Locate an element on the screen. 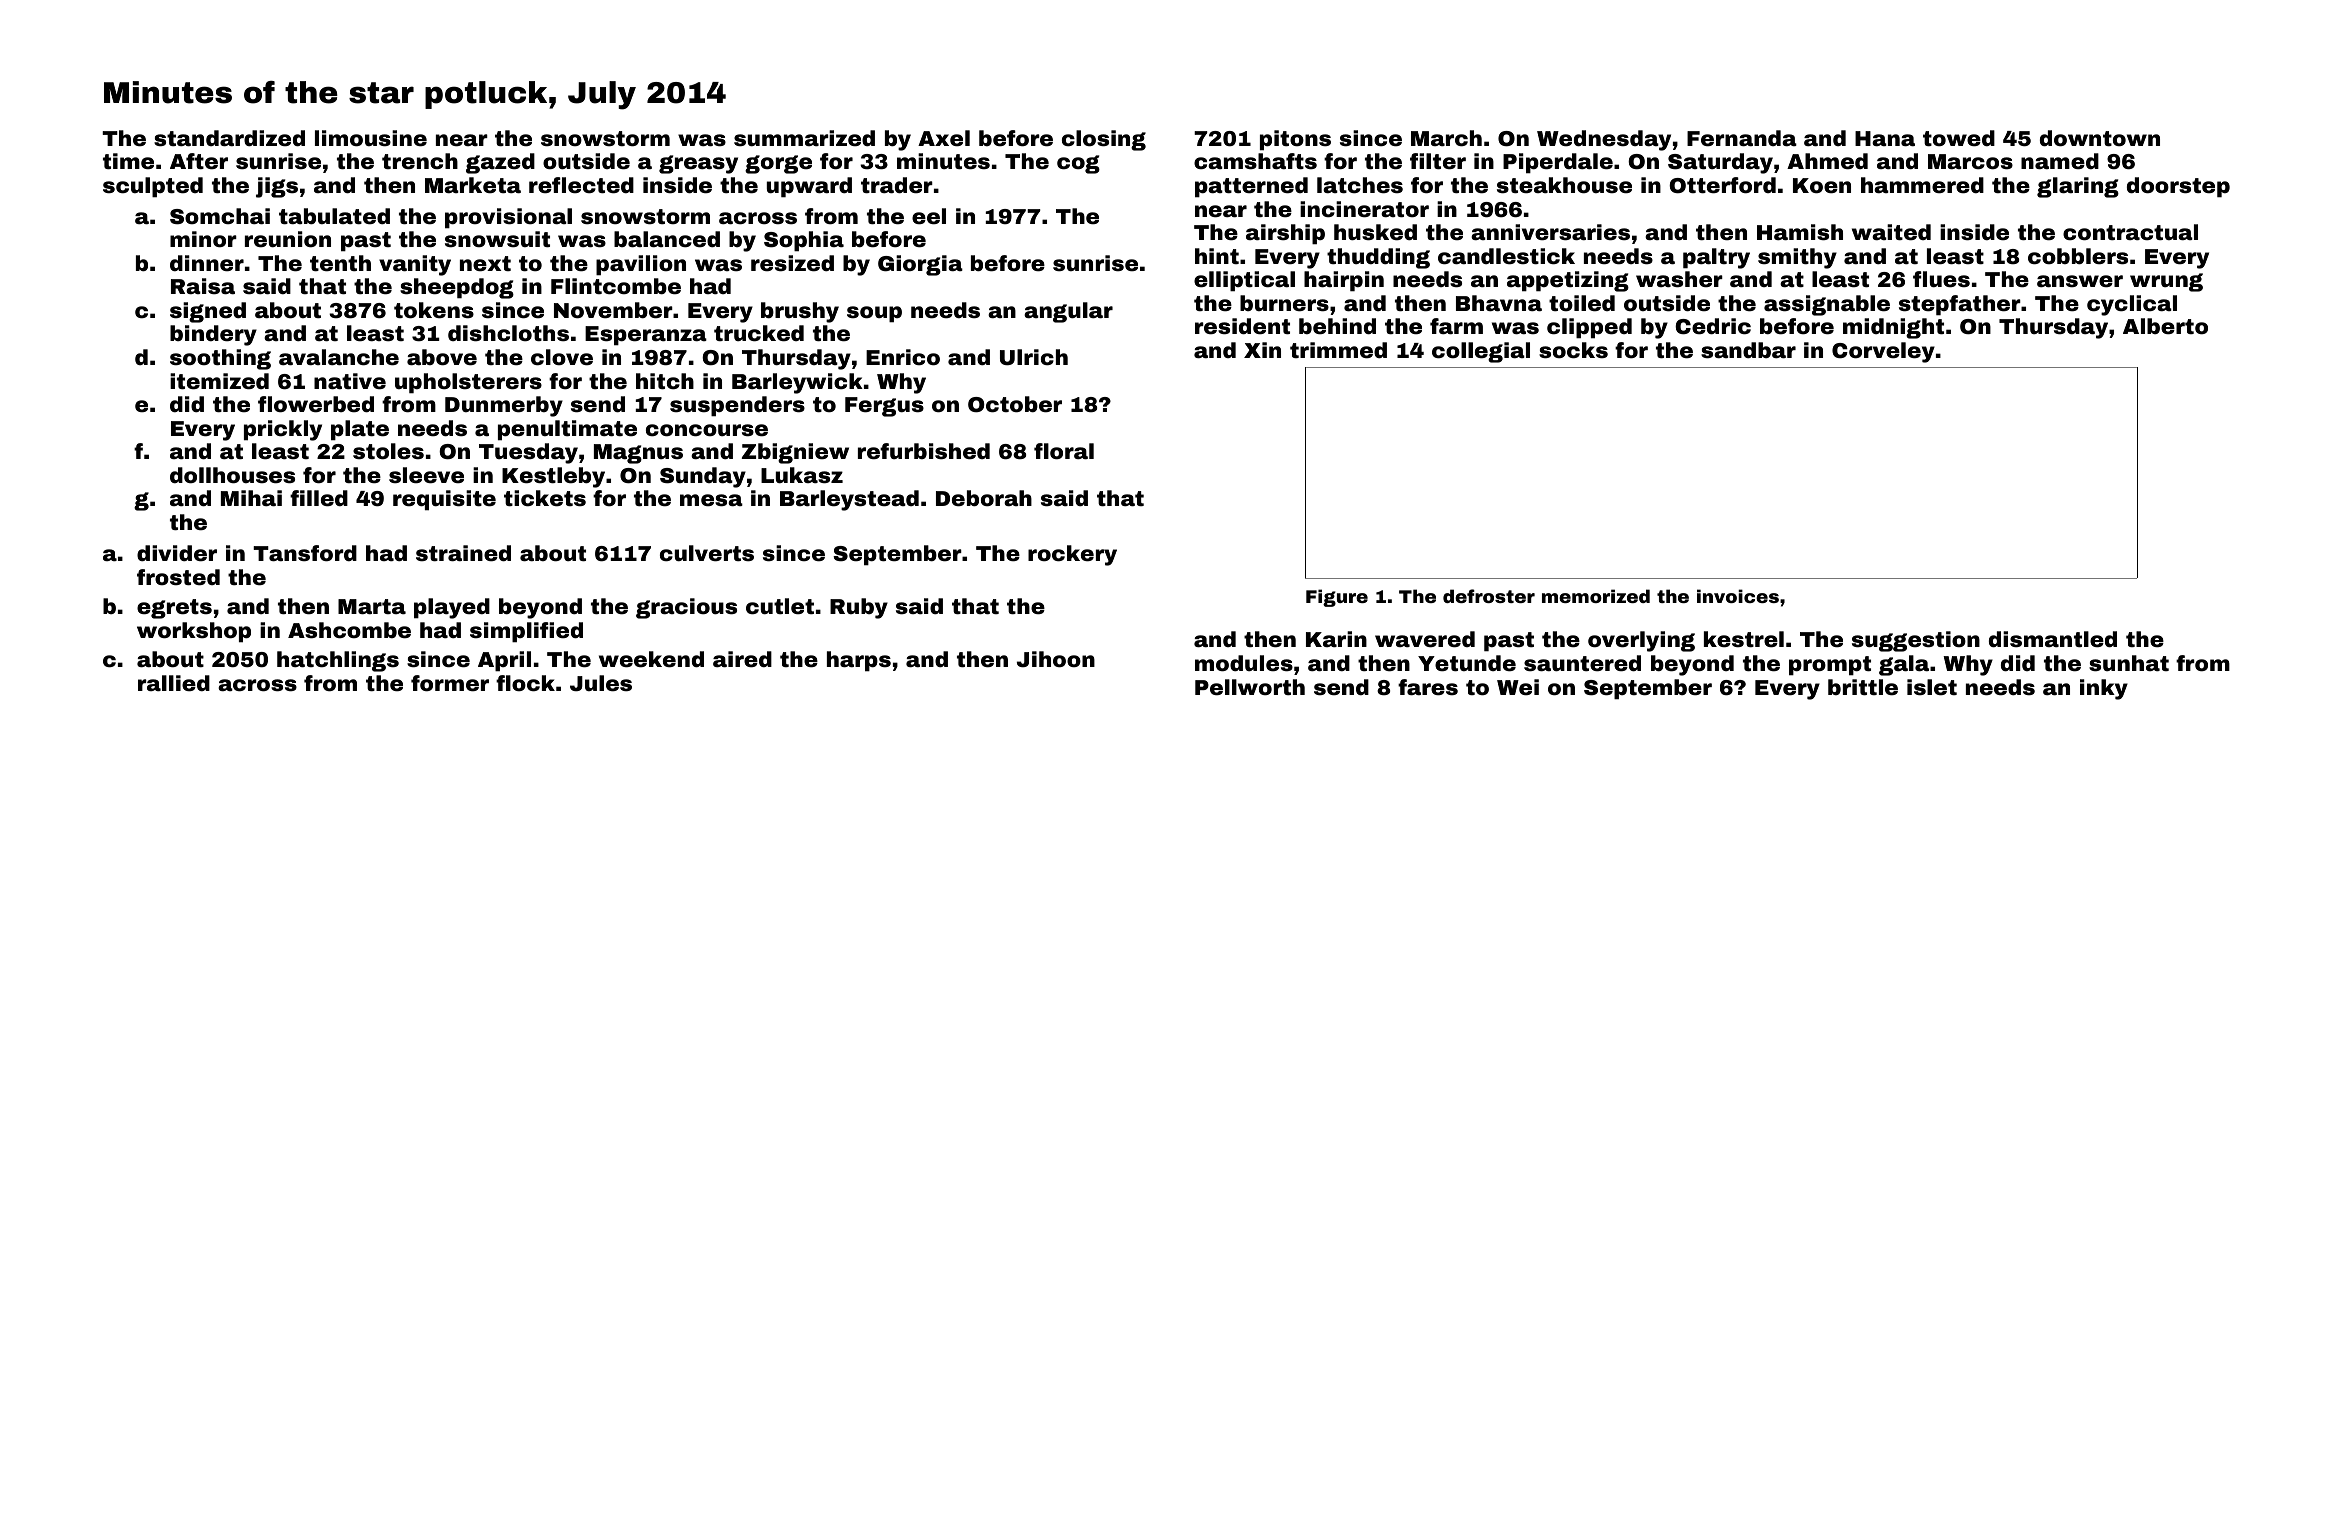 This screenshot has height=1522, width=2351. answer is located at coordinates (2080, 281).
